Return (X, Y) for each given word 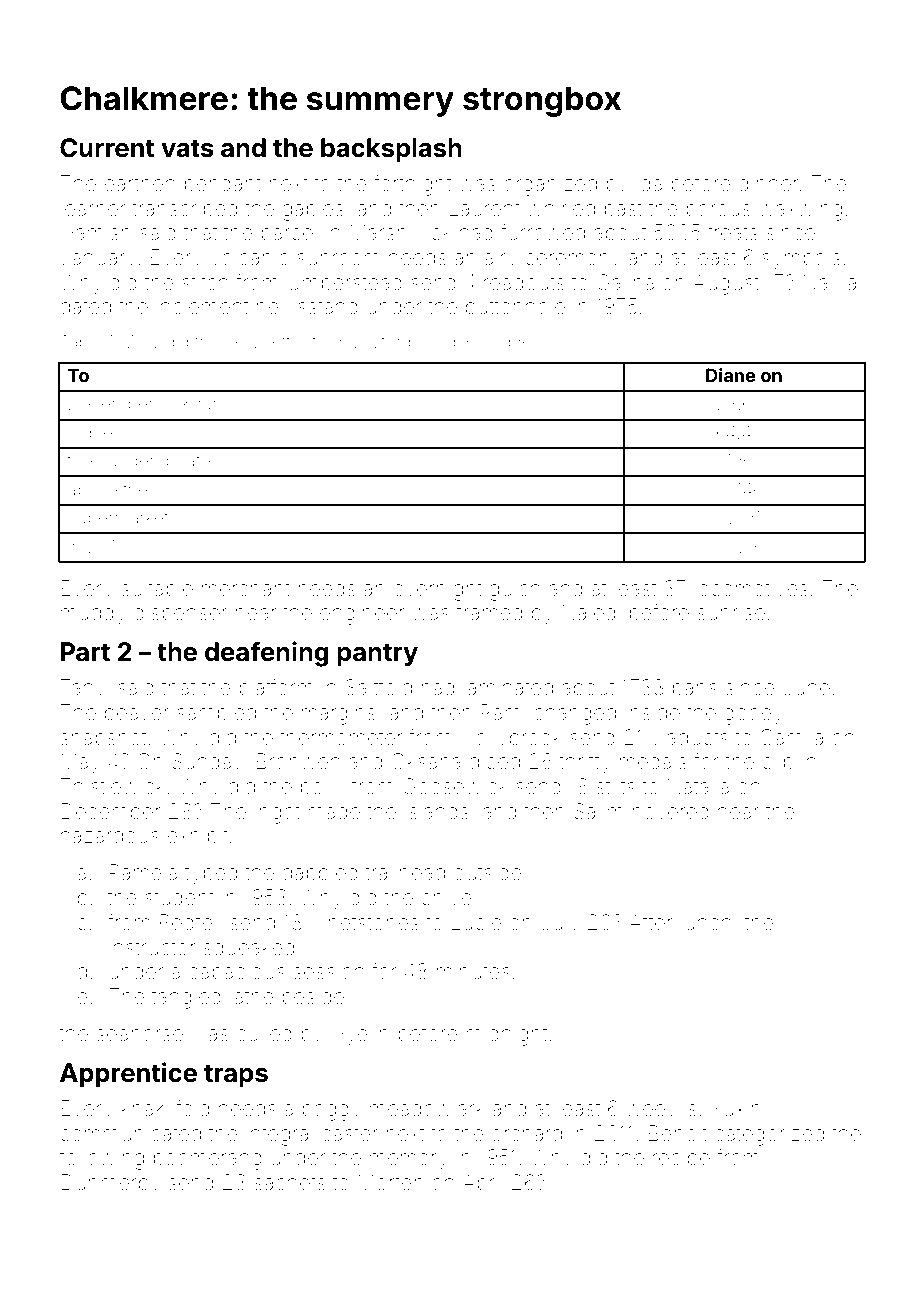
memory (409, 1161)
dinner (768, 184)
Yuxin (735, 1108)
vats (187, 148)
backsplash (391, 150)
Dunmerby (110, 1184)
